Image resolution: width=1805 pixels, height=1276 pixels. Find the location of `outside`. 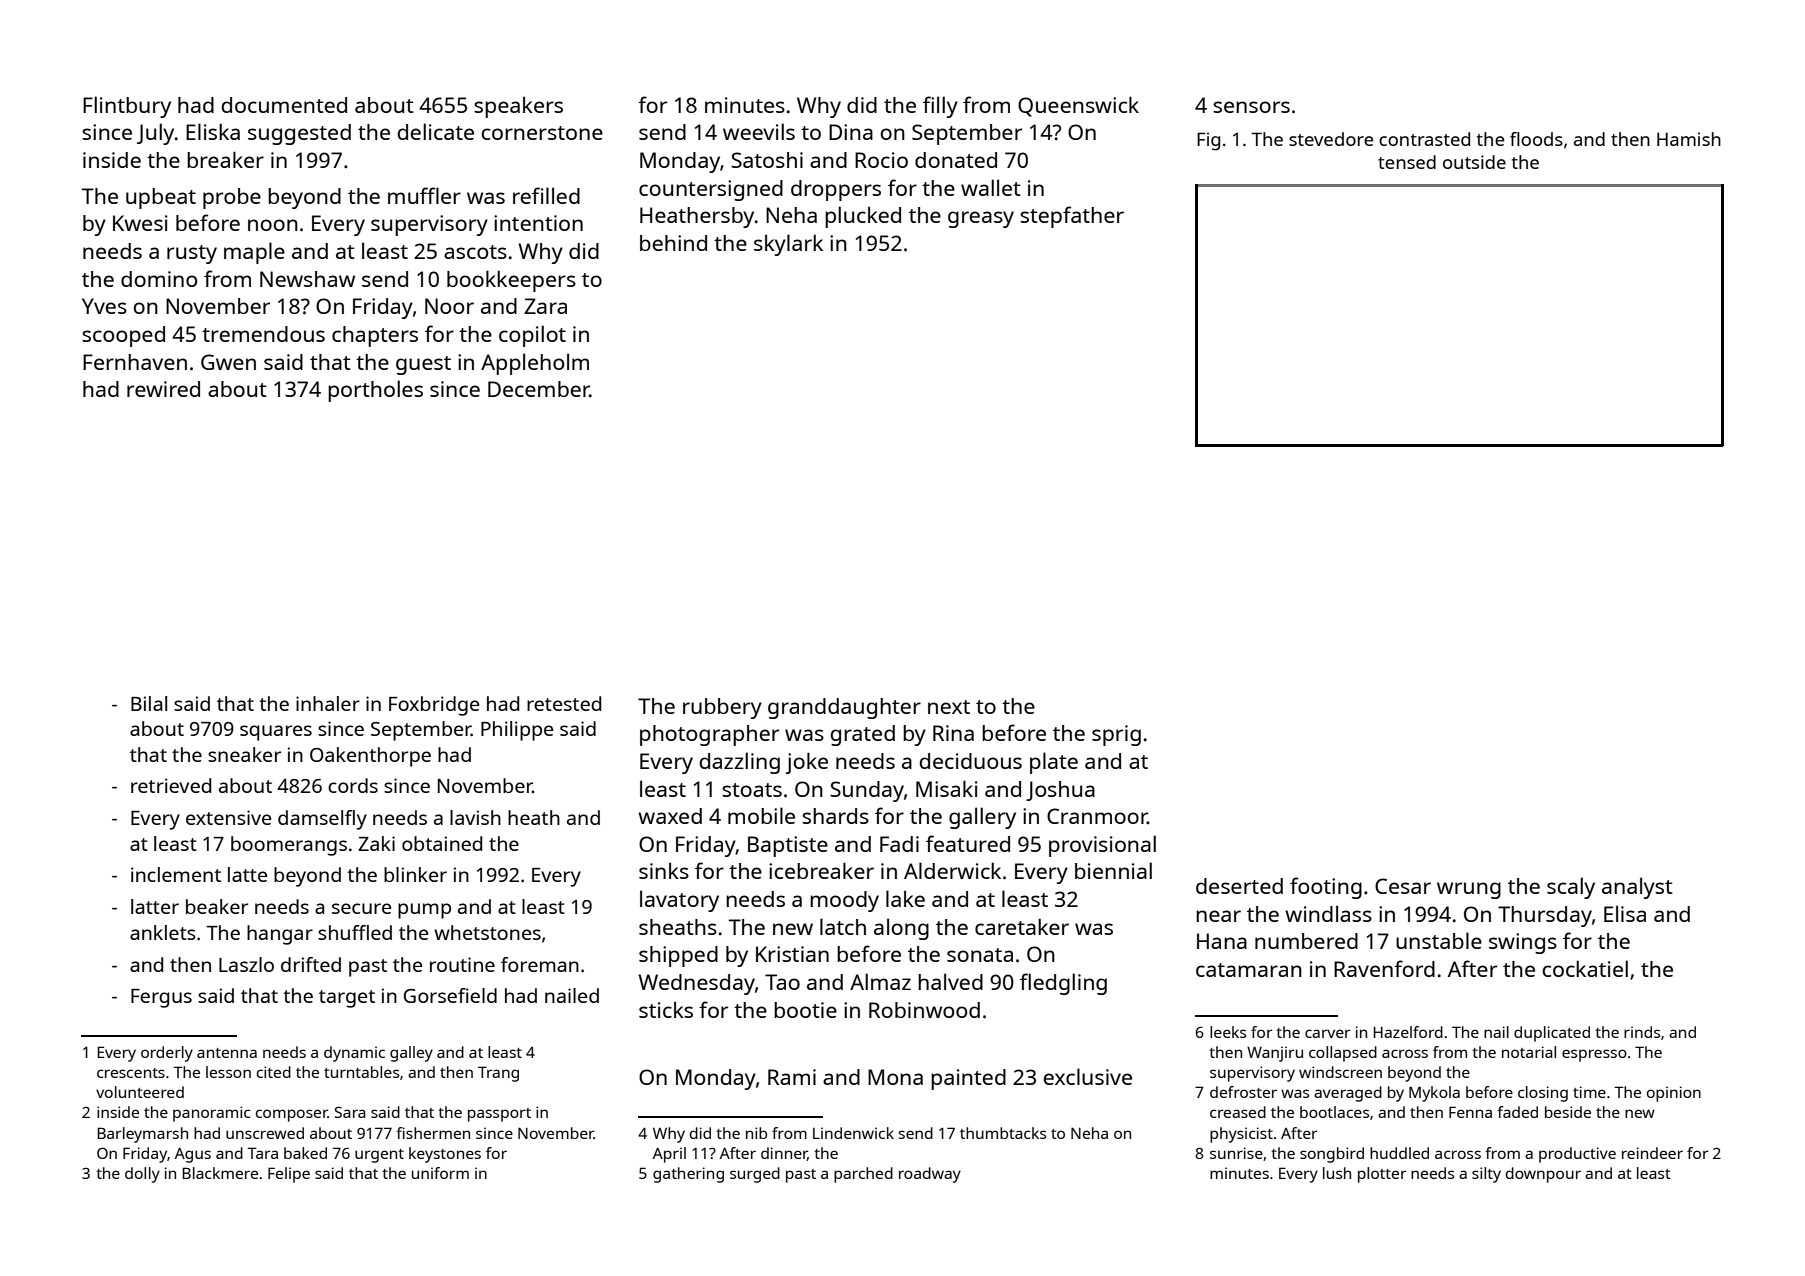

outside is located at coordinates (1474, 162).
